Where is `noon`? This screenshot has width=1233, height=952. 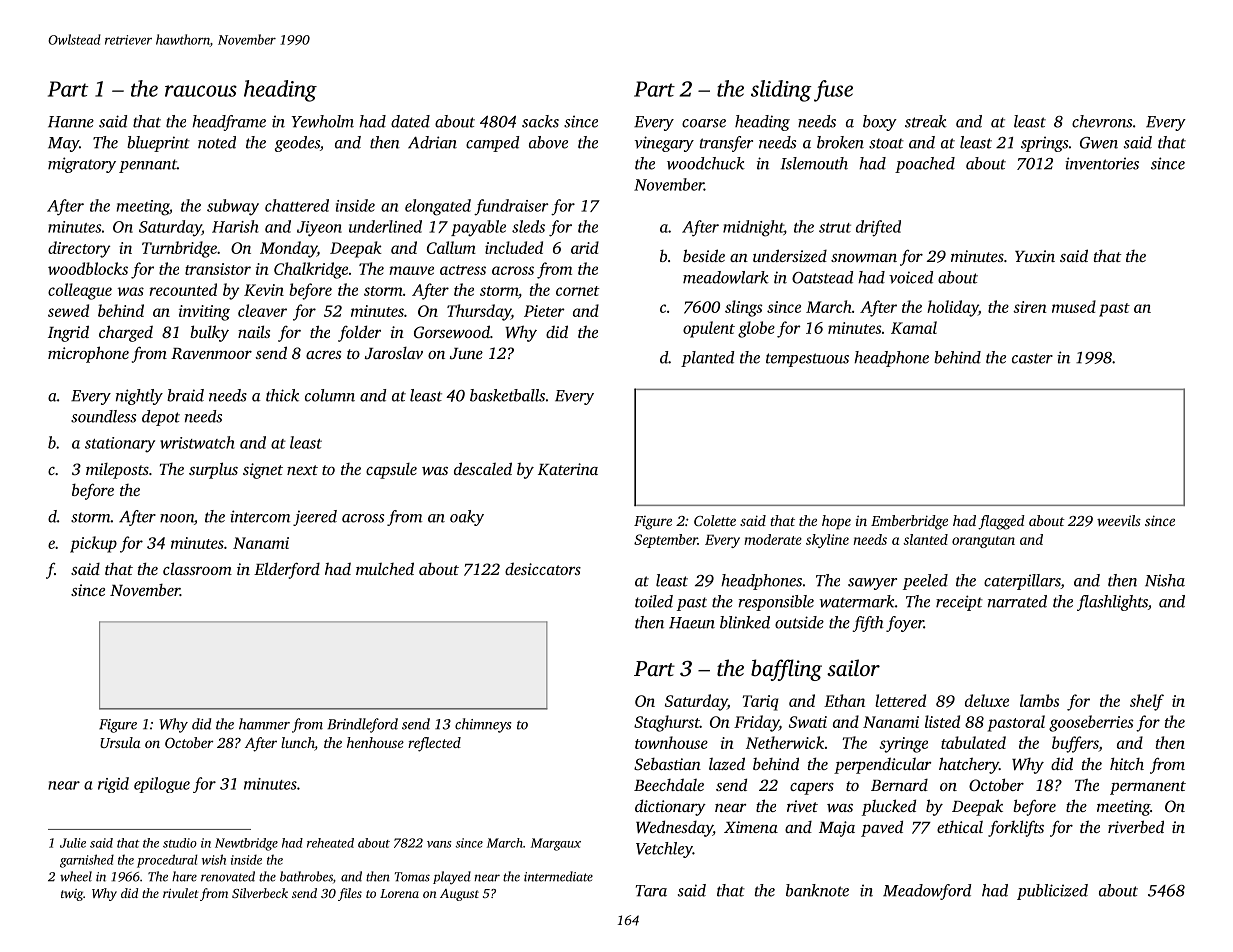 noon is located at coordinates (177, 518).
